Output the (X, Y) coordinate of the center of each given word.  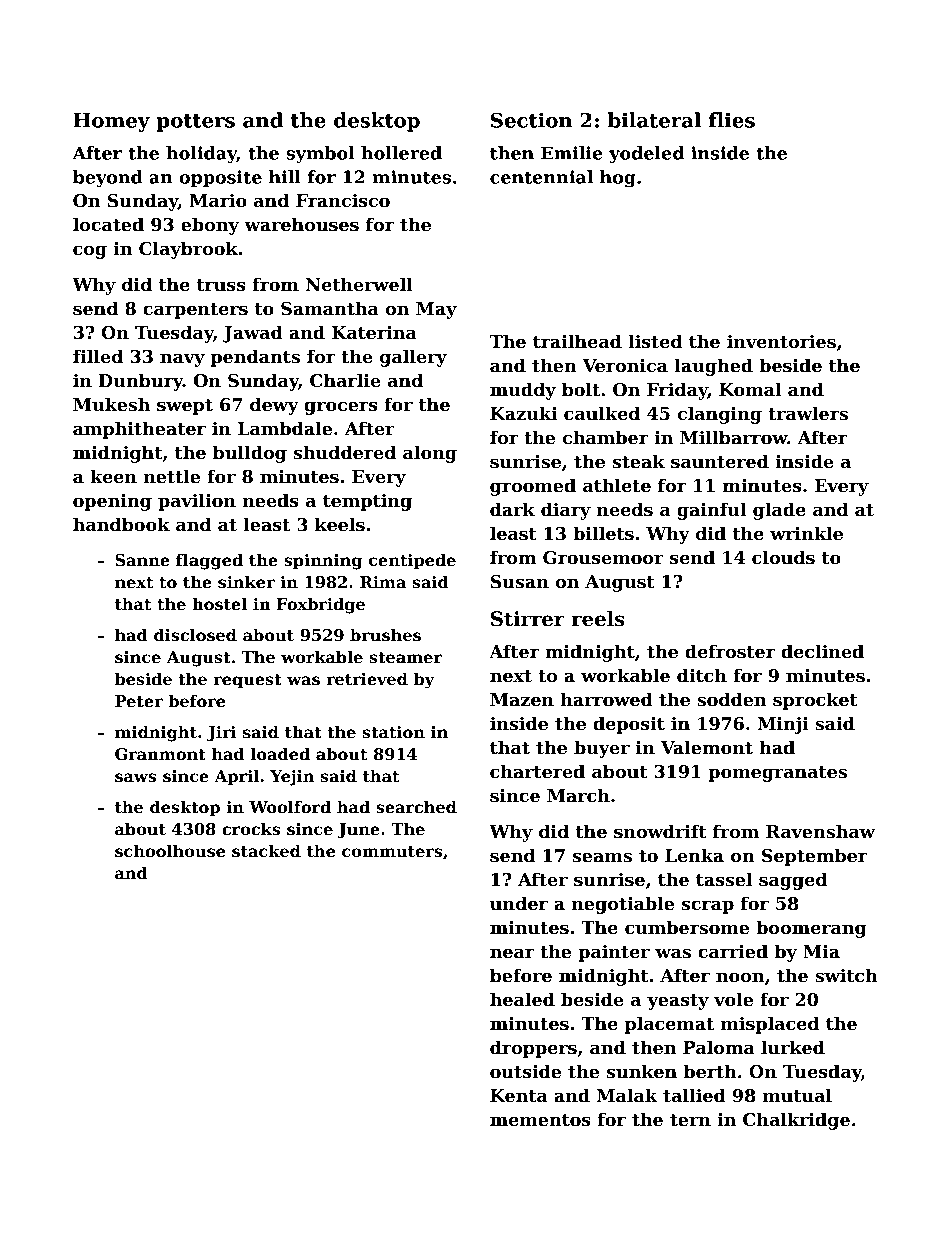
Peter (139, 701)
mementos (540, 1120)
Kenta (519, 1096)
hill (285, 177)
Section (531, 120)
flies (732, 120)
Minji (783, 725)
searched (416, 807)
